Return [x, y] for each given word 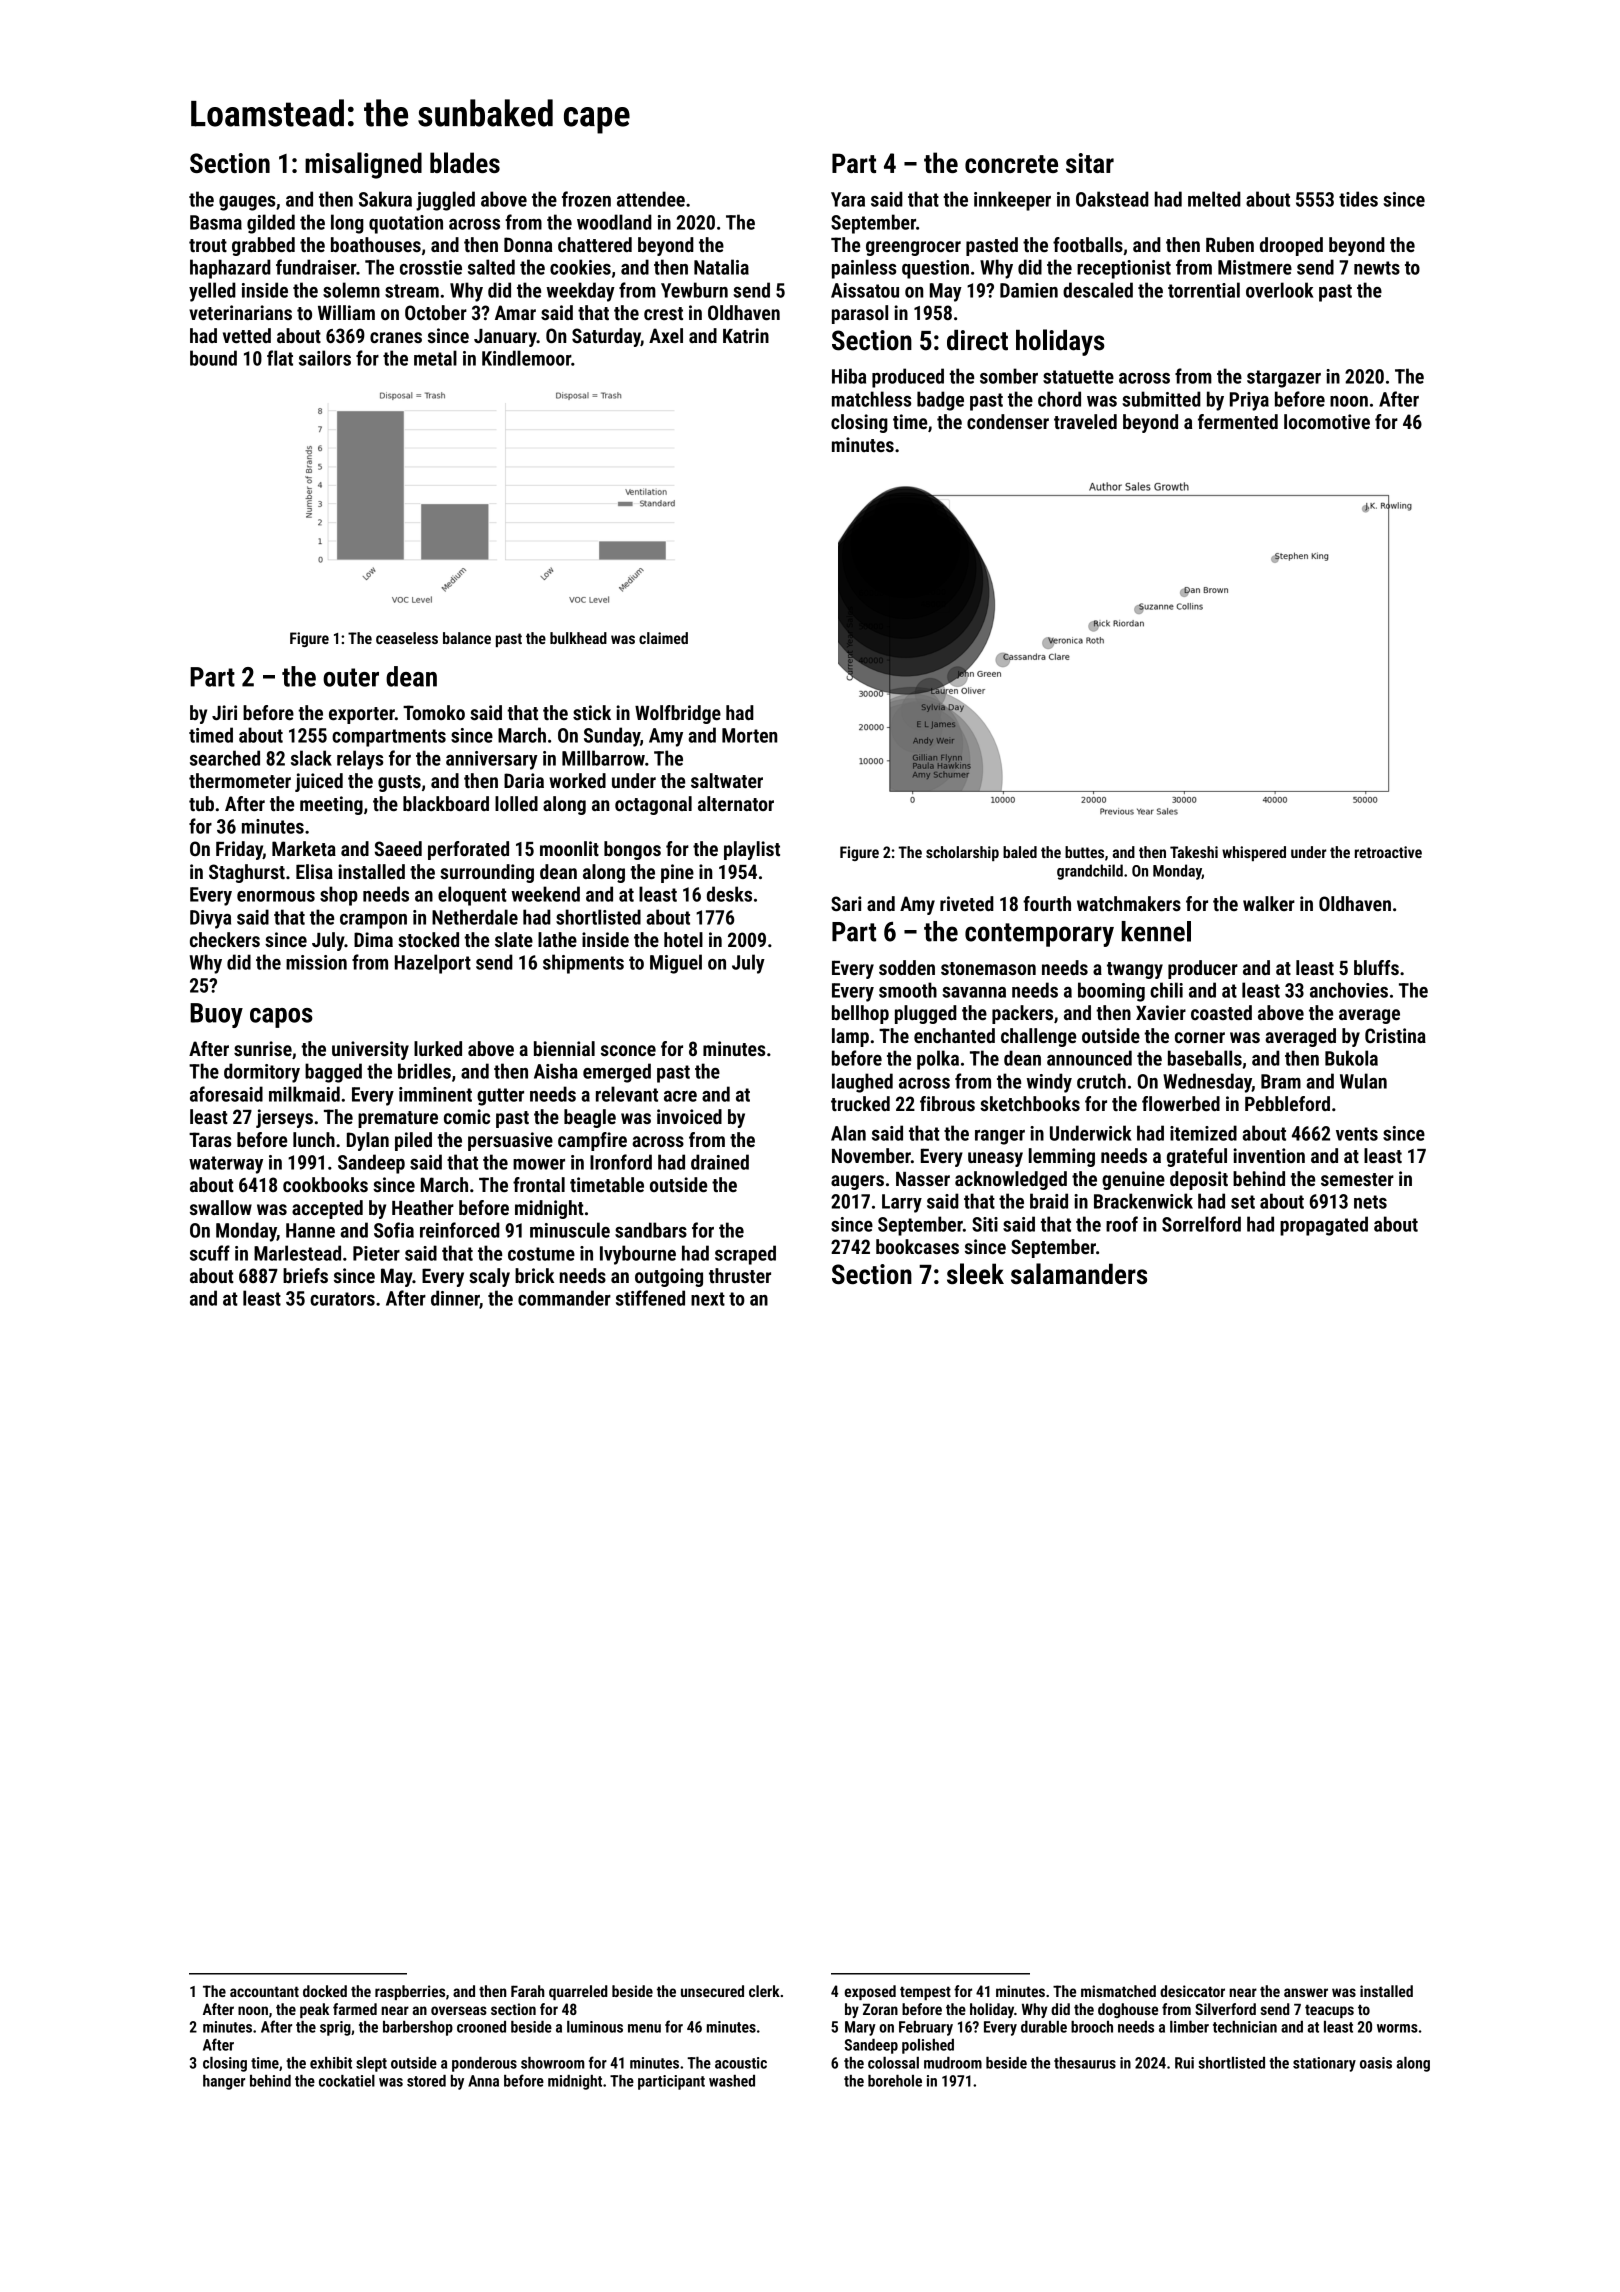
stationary [1324, 2064]
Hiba [849, 376]
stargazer [1284, 379]
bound [213, 358]
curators [342, 1299]
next [708, 1299]
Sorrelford [1201, 1224]
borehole [895, 2081]
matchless [872, 399]
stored [426, 2081]
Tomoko [434, 712]
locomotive [1327, 421]
